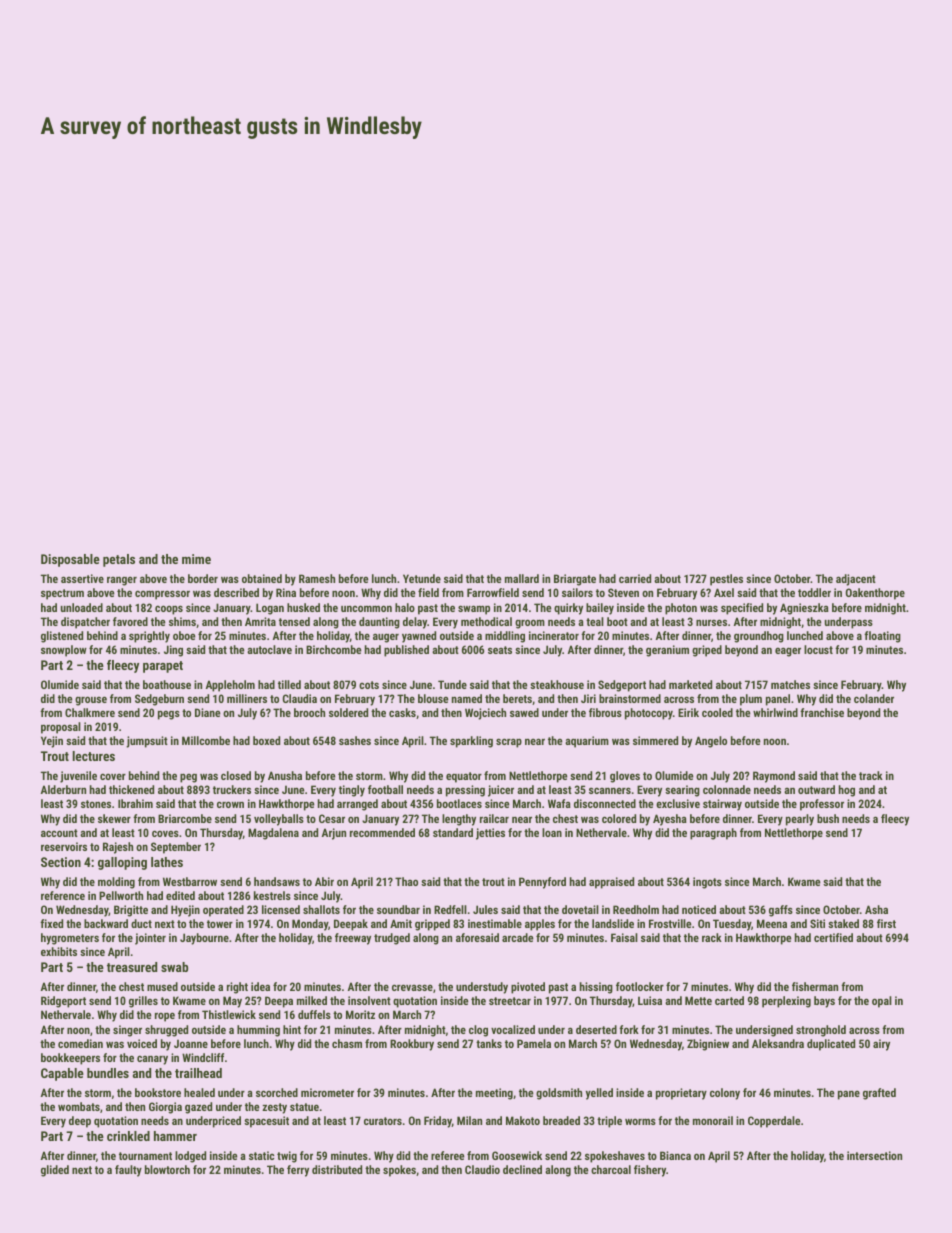  I want to click on boxed, so click(266, 740).
